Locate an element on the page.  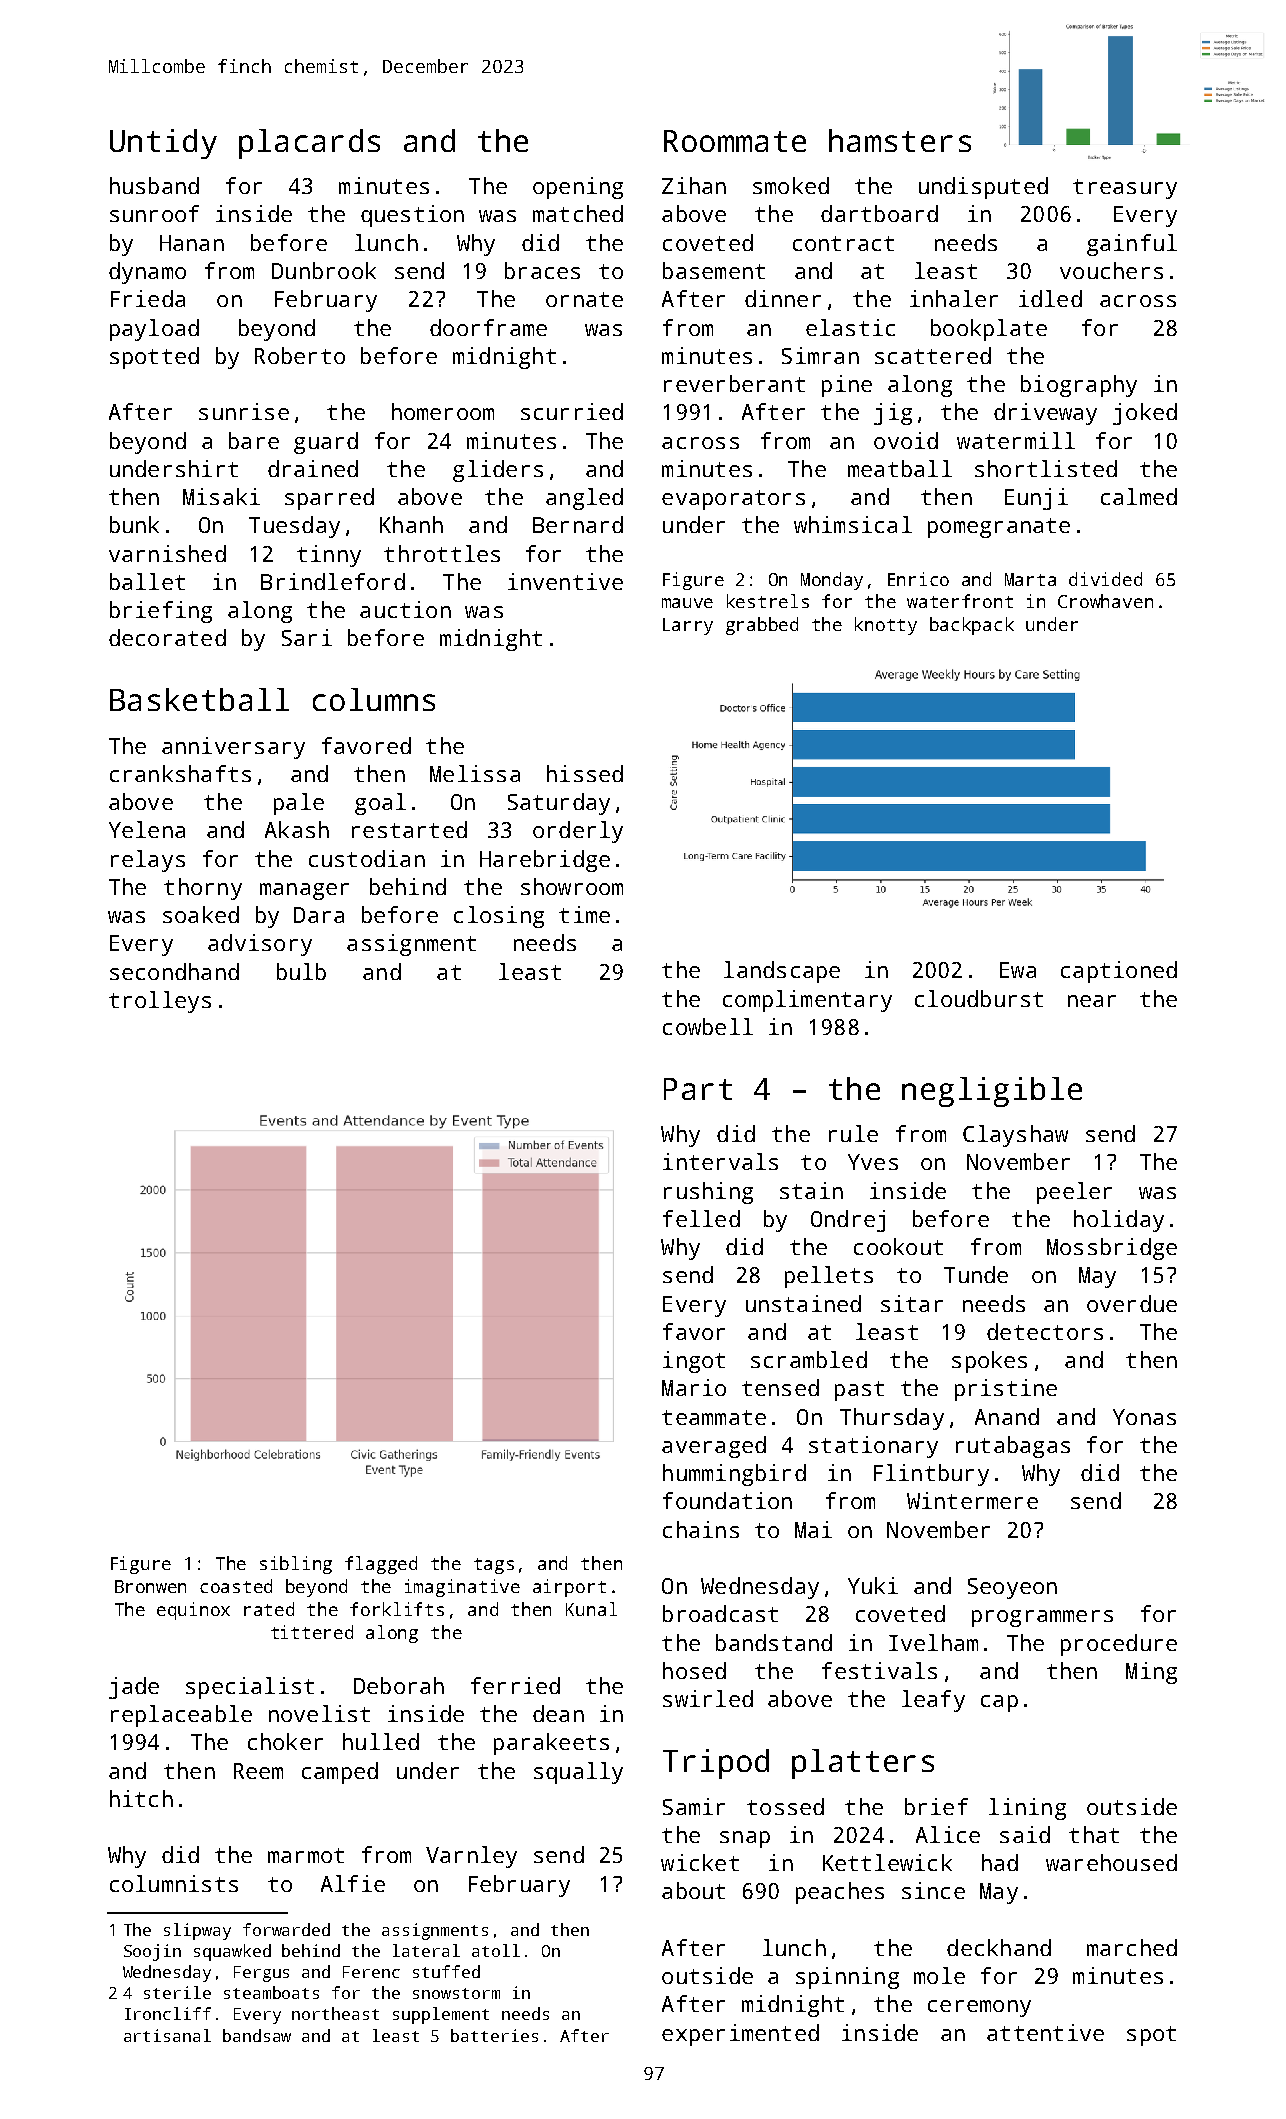
treasury is located at coordinates (1125, 189).
